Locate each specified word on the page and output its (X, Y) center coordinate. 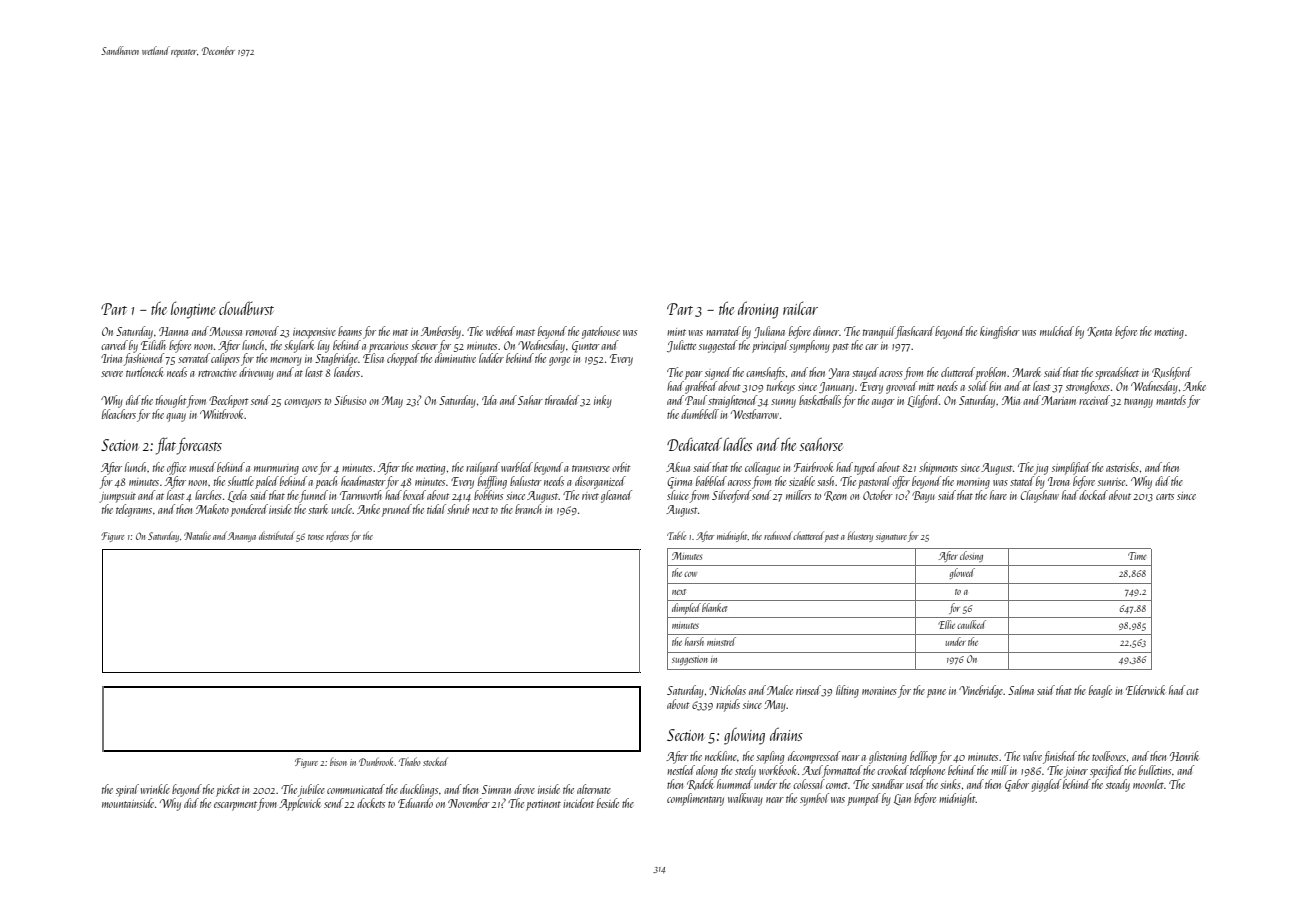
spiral (127, 790)
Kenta (1099, 332)
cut (1192, 691)
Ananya (242, 537)
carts (1165, 496)
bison (338, 762)
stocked (435, 761)
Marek (1026, 372)
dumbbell (700, 414)
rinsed (808, 690)
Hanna (173, 331)
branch (528, 509)
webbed (500, 331)
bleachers (119, 414)
